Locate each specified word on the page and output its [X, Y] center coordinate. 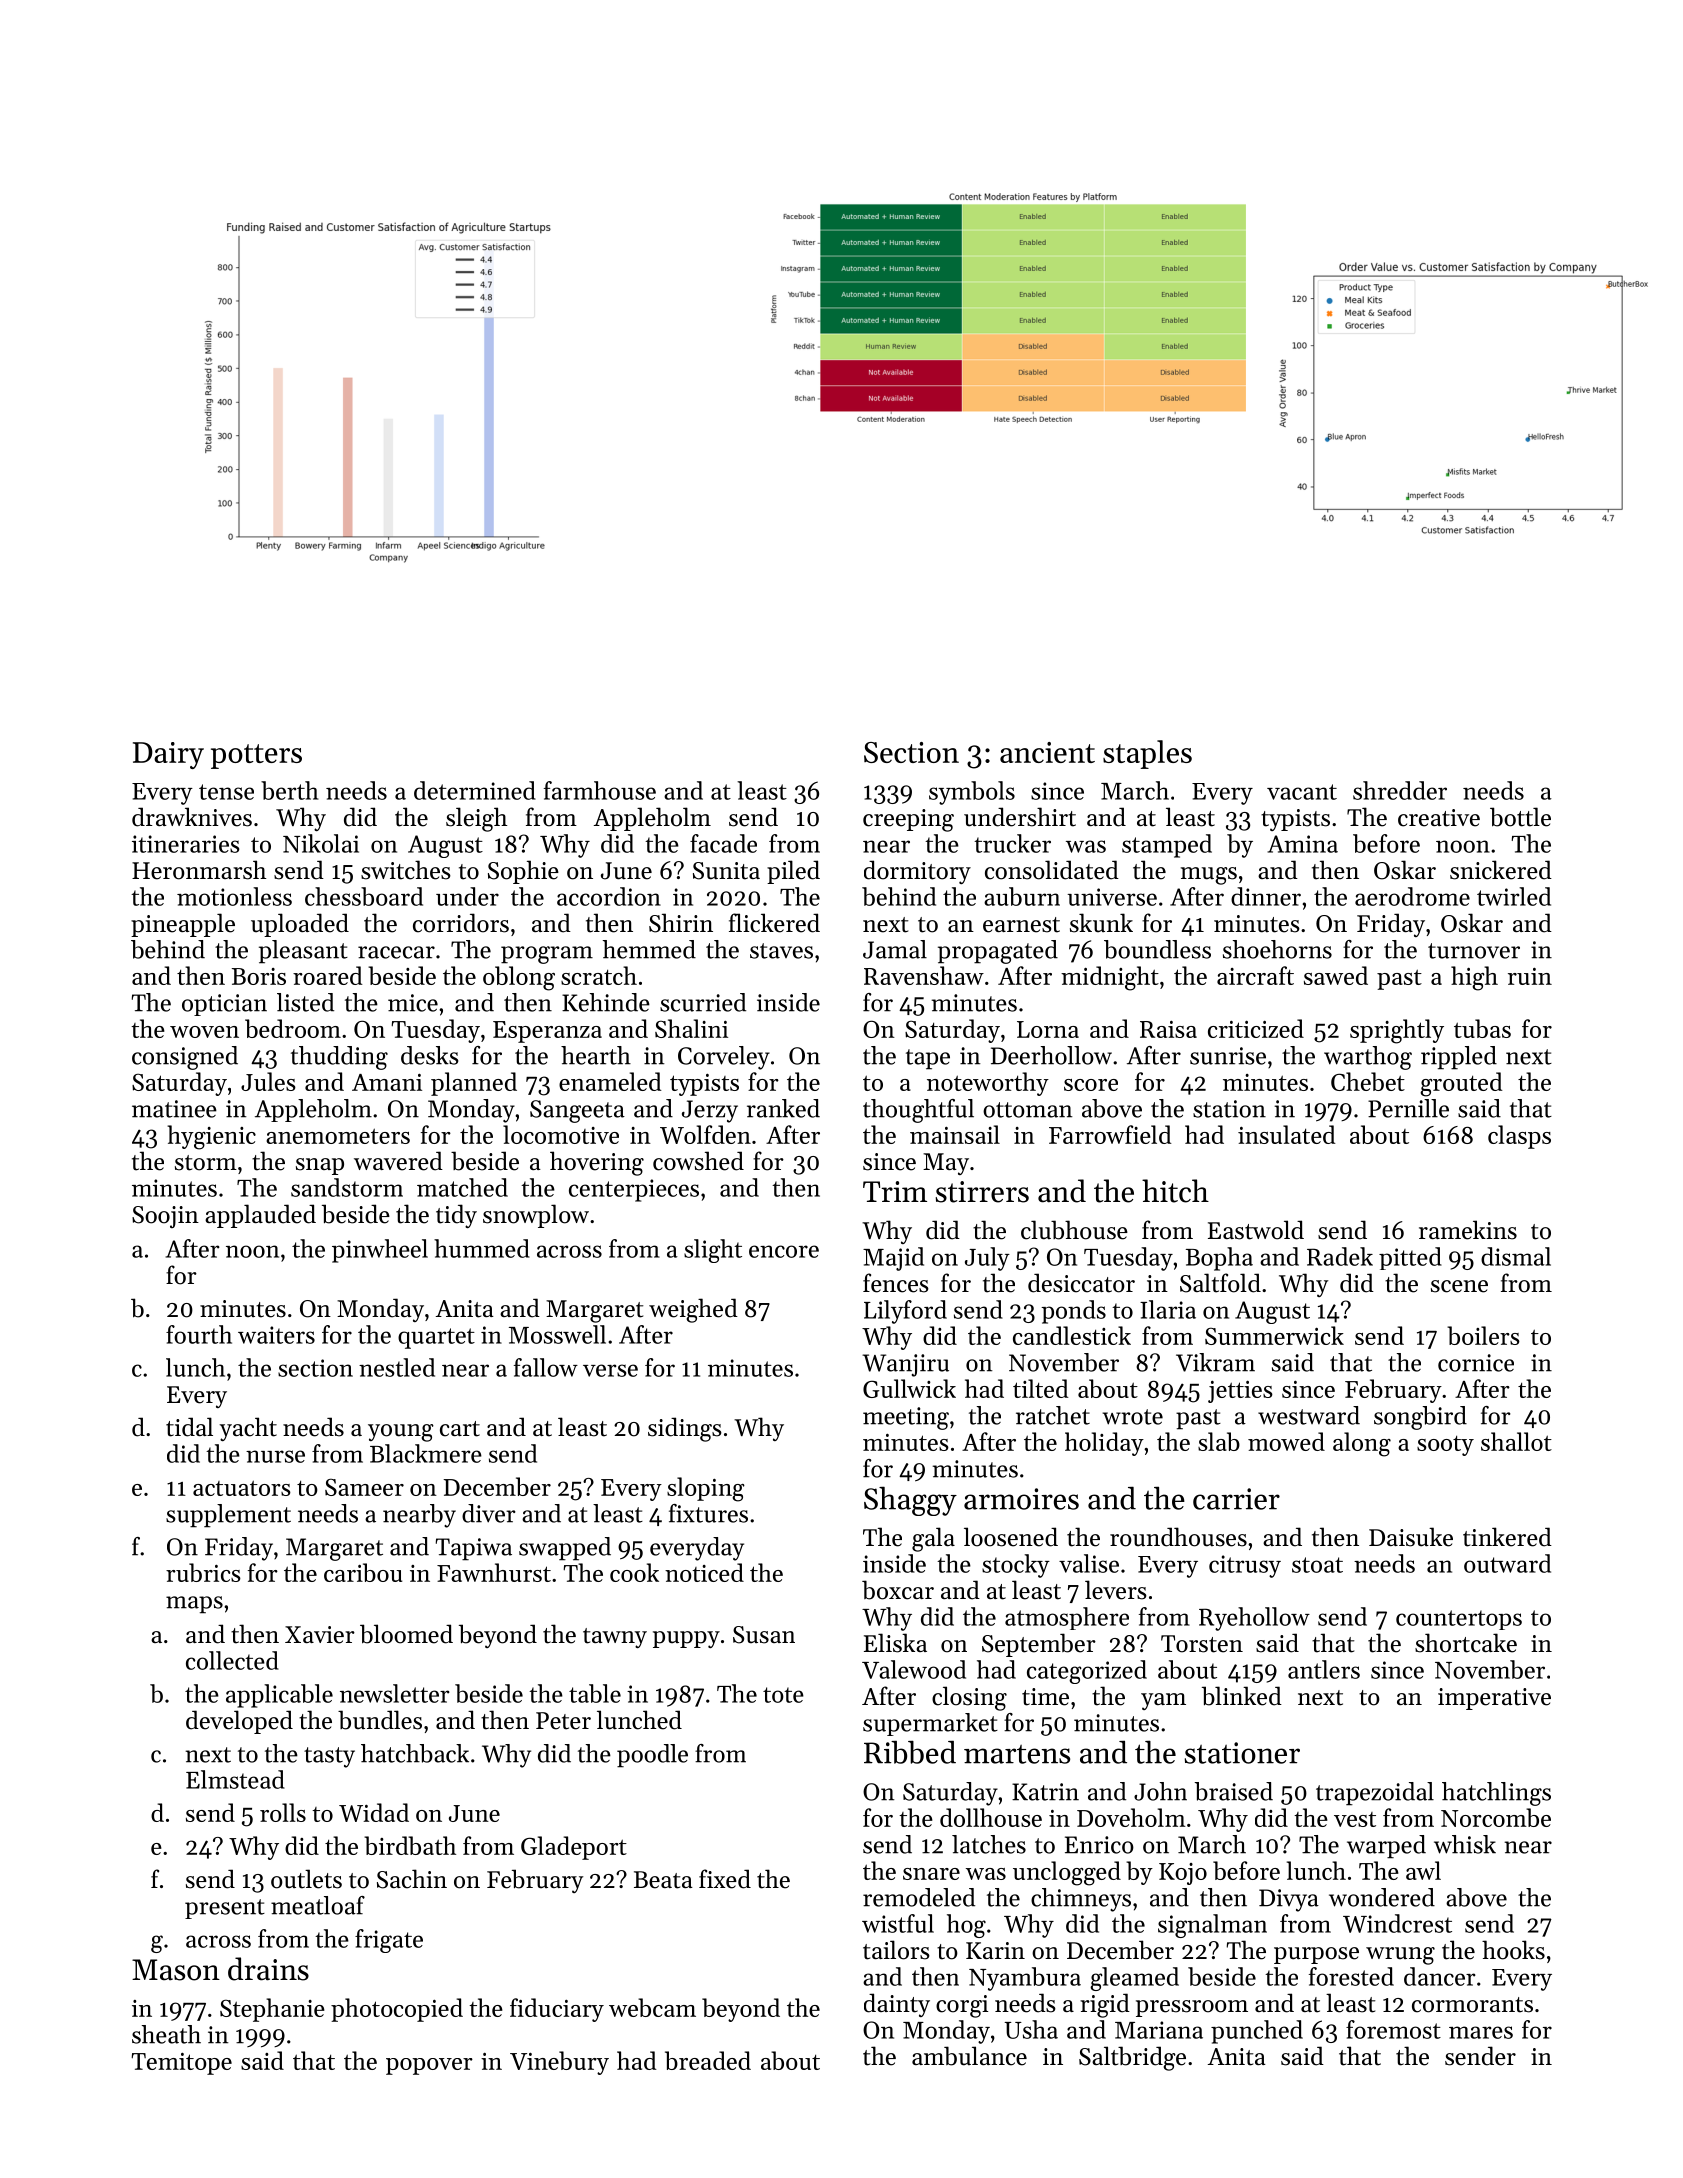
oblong [519, 978]
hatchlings [1496, 1794]
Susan [764, 1635]
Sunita [726, 871]
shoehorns [1277, 949]
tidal [189, 1427]
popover [429, 2066]
